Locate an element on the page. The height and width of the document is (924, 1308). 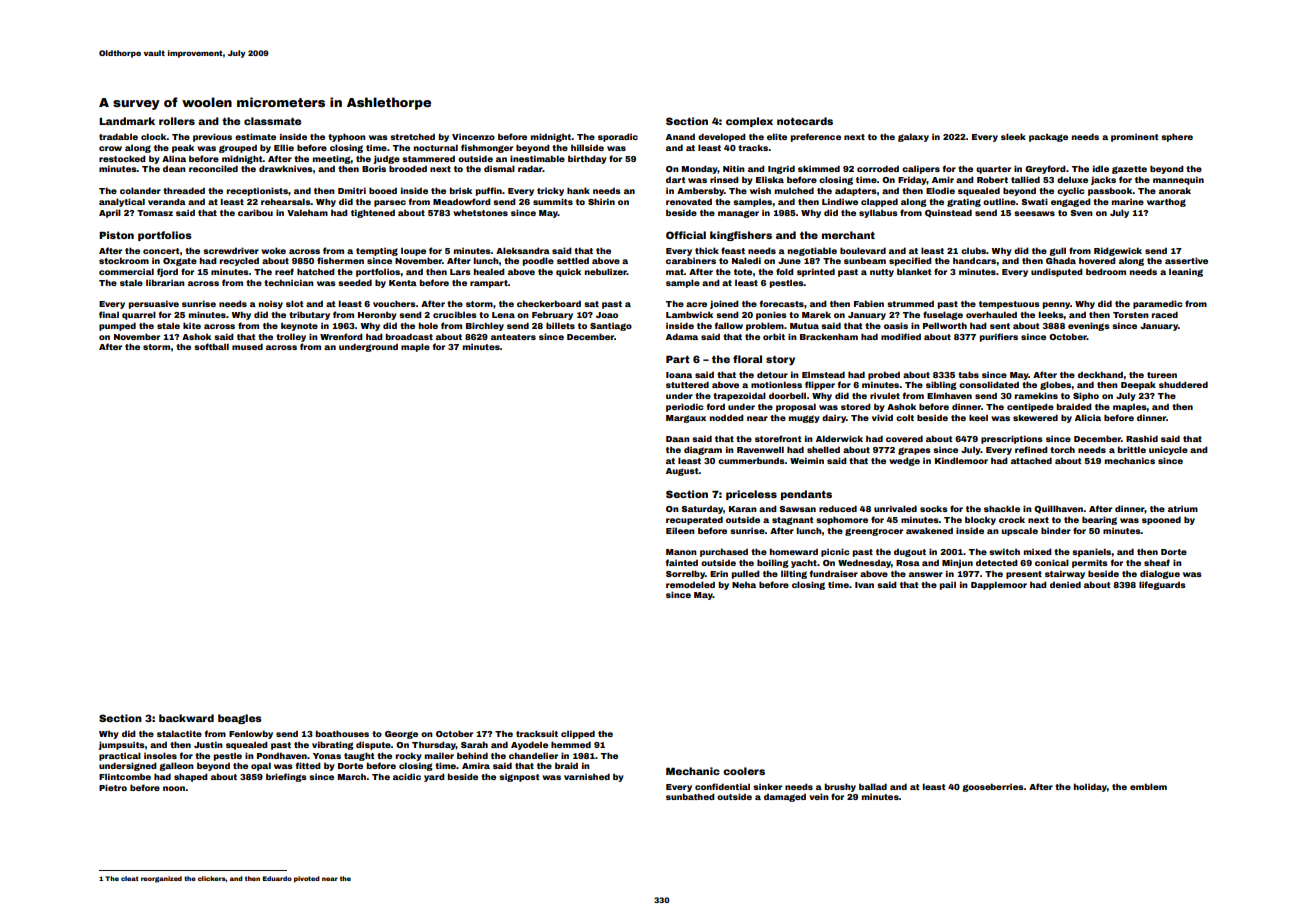
stammered is located at coordinates (428, 159).
